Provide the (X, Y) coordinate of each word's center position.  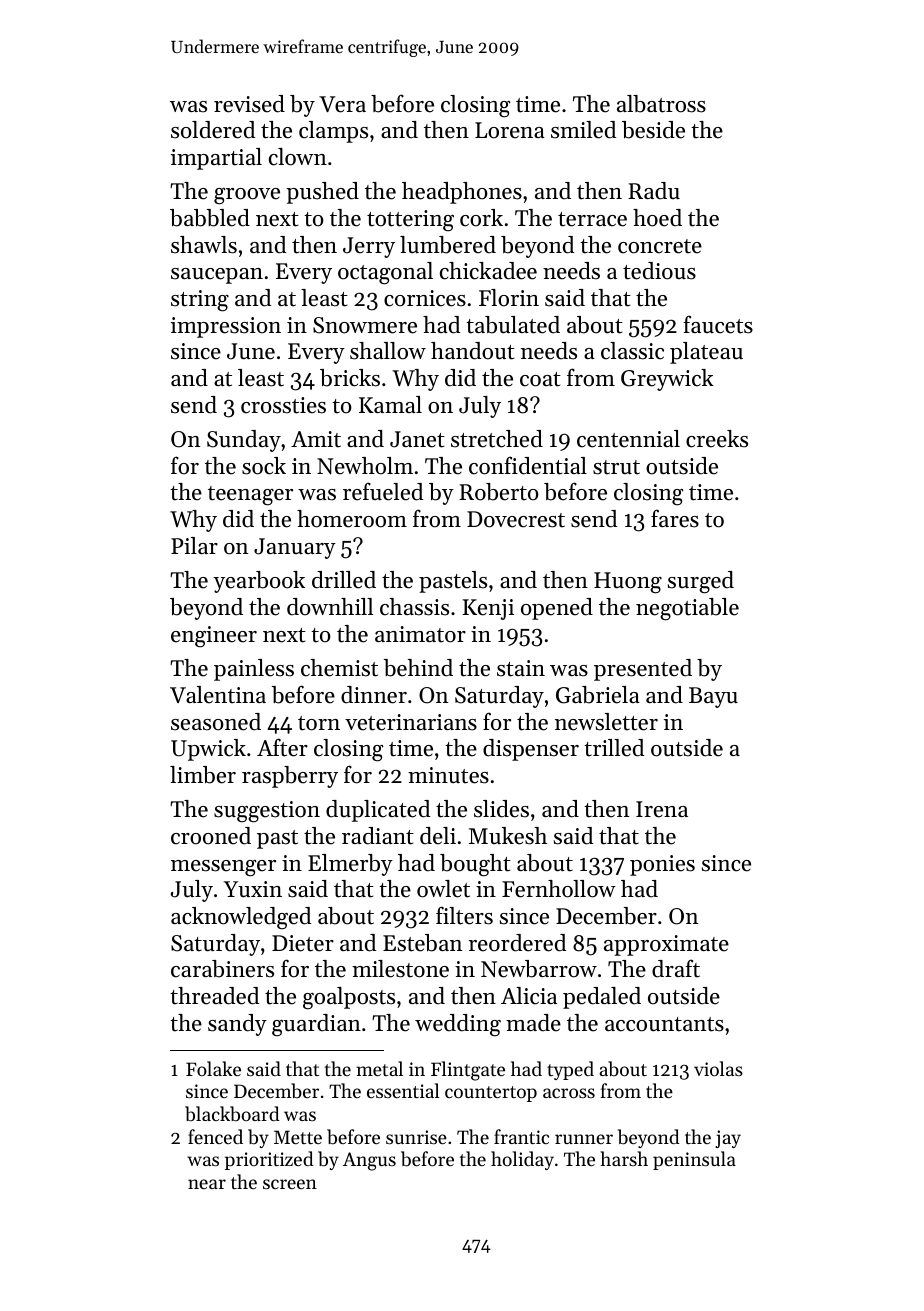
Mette (298, 1137)
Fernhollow (559, 889)
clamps (333, 132)
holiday (522, 1160)
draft (676, 968)
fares (675, 518)
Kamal (390, 404)
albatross (661, 104)
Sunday (244, 441)
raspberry (290, 777)
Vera (342, 104)
